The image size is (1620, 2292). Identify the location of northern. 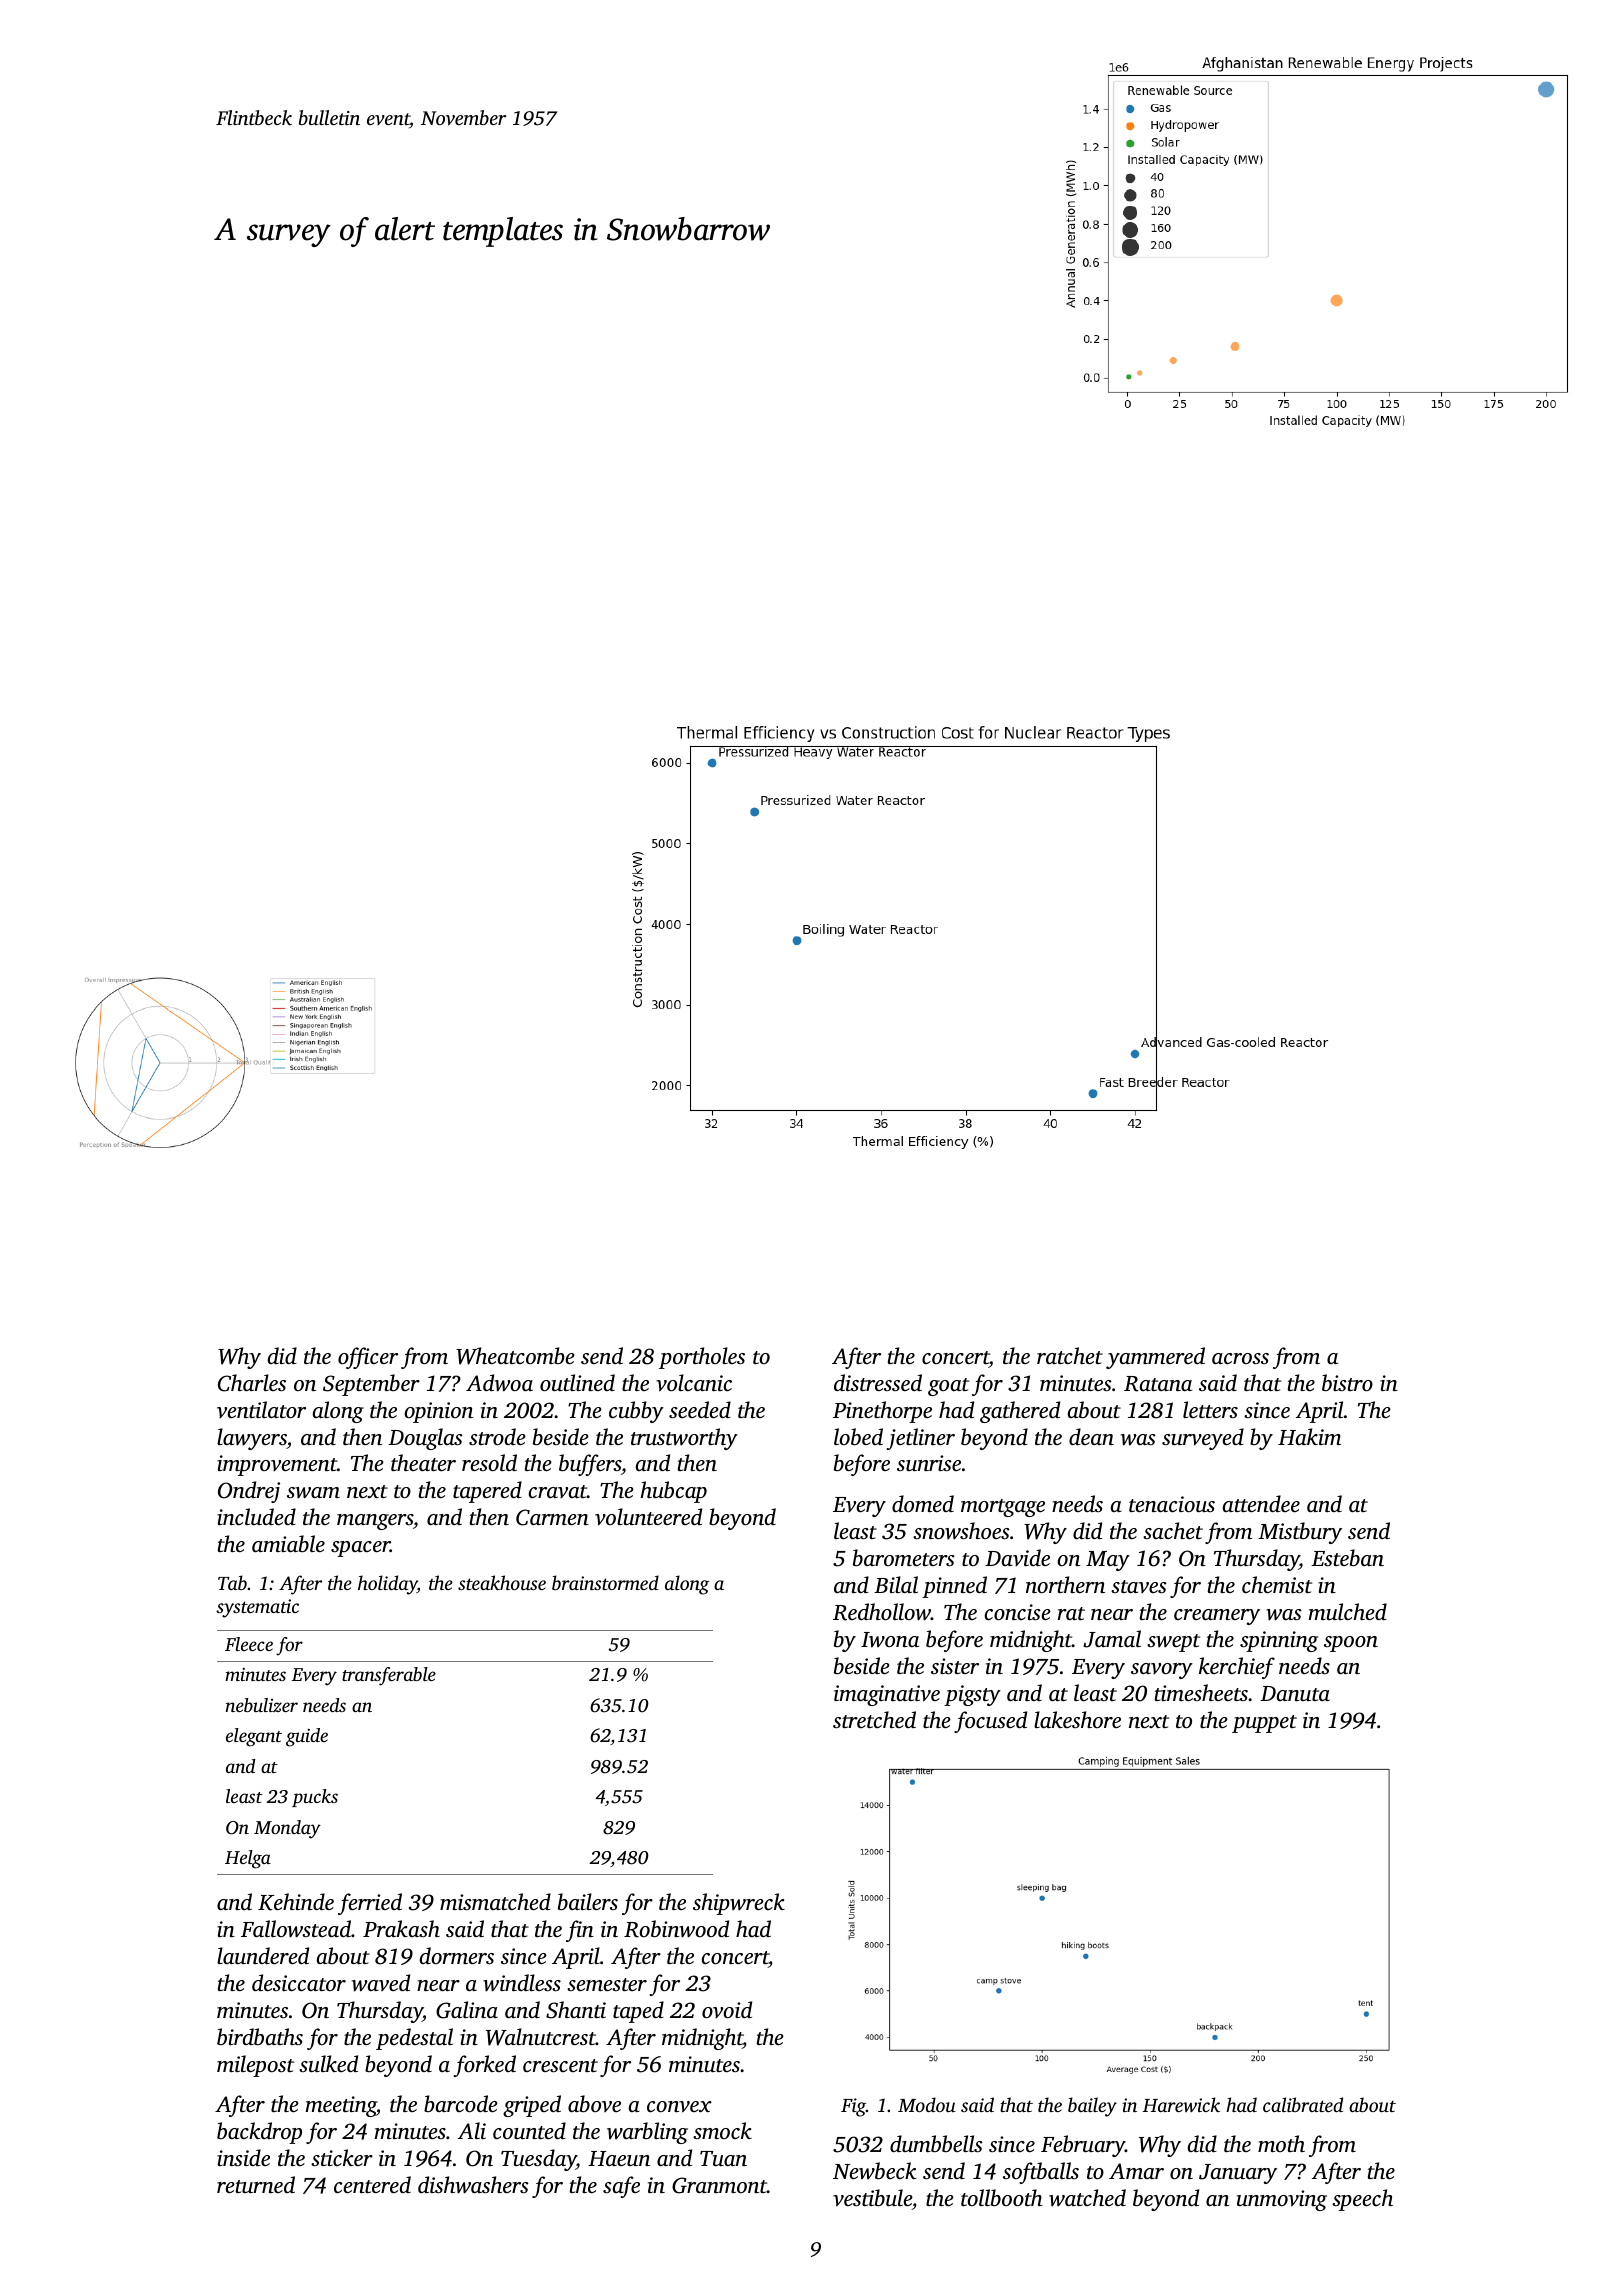
(1065, 1584).
